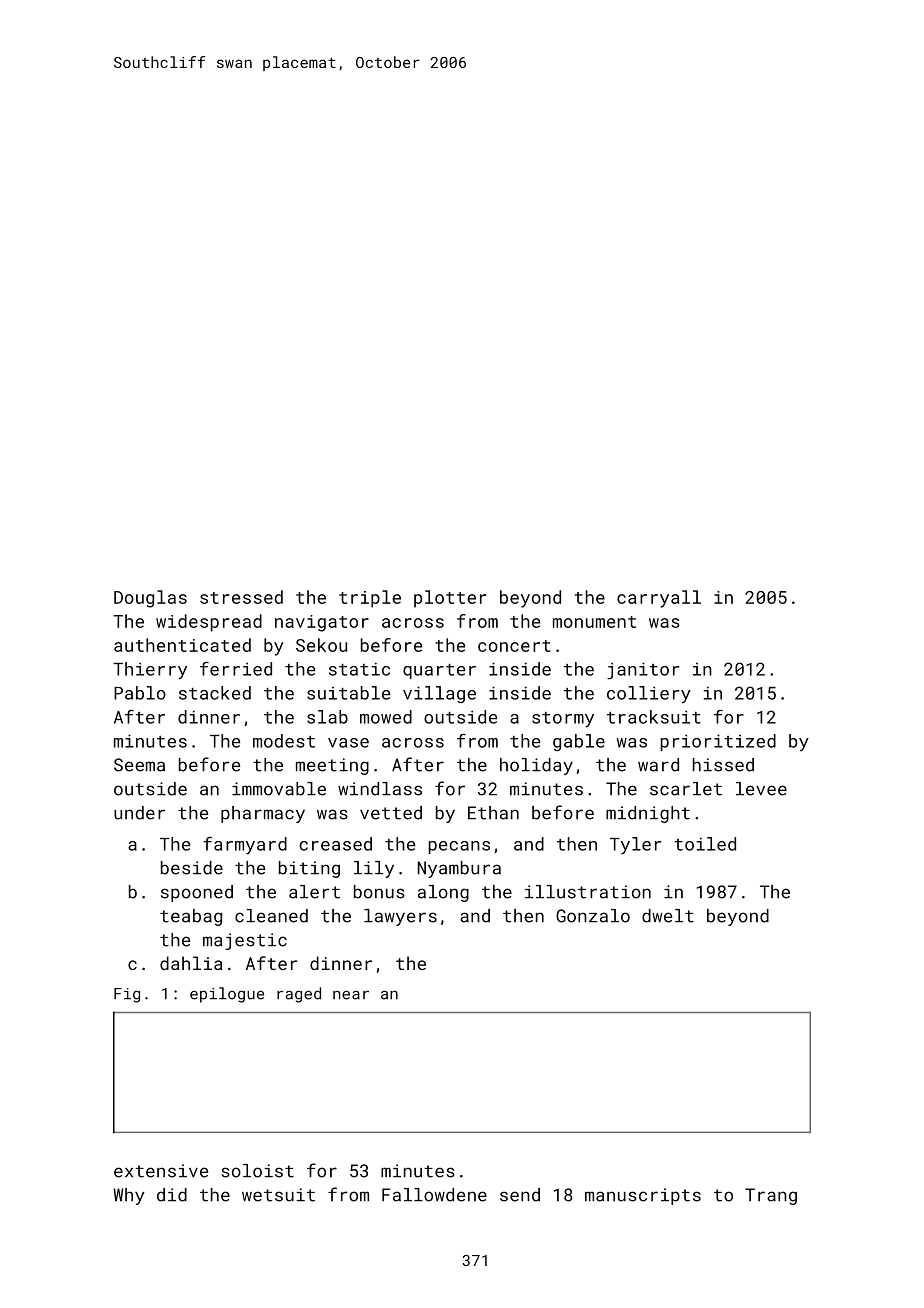 This screenshot has height=1308, width=924. What do you see at coordinates (192, 868) in the screenshot?
I see `beside` at bounding box center [192, 868].
